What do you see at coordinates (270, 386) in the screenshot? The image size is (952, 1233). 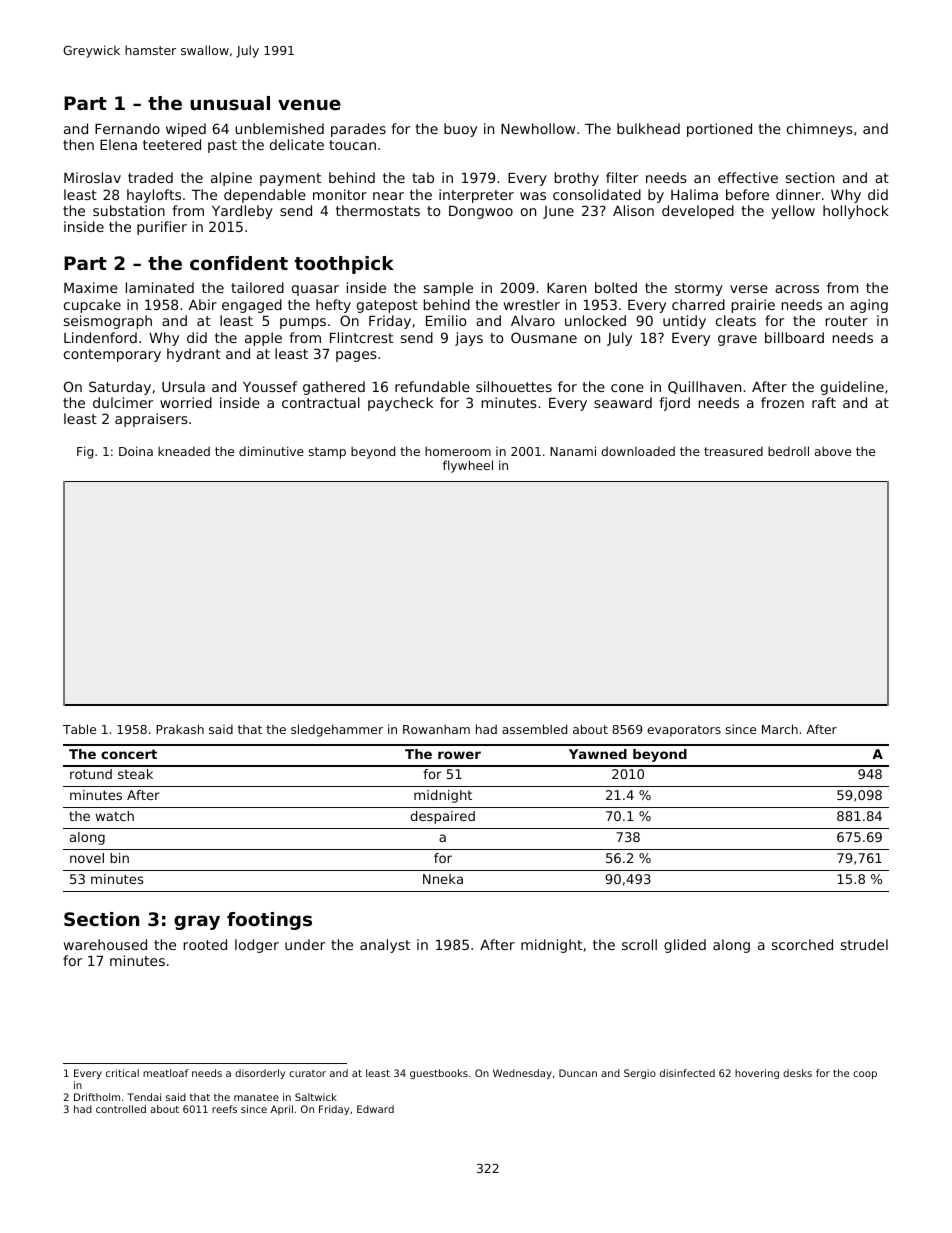 I see `Youssef` at bounding box center [270, 386].
